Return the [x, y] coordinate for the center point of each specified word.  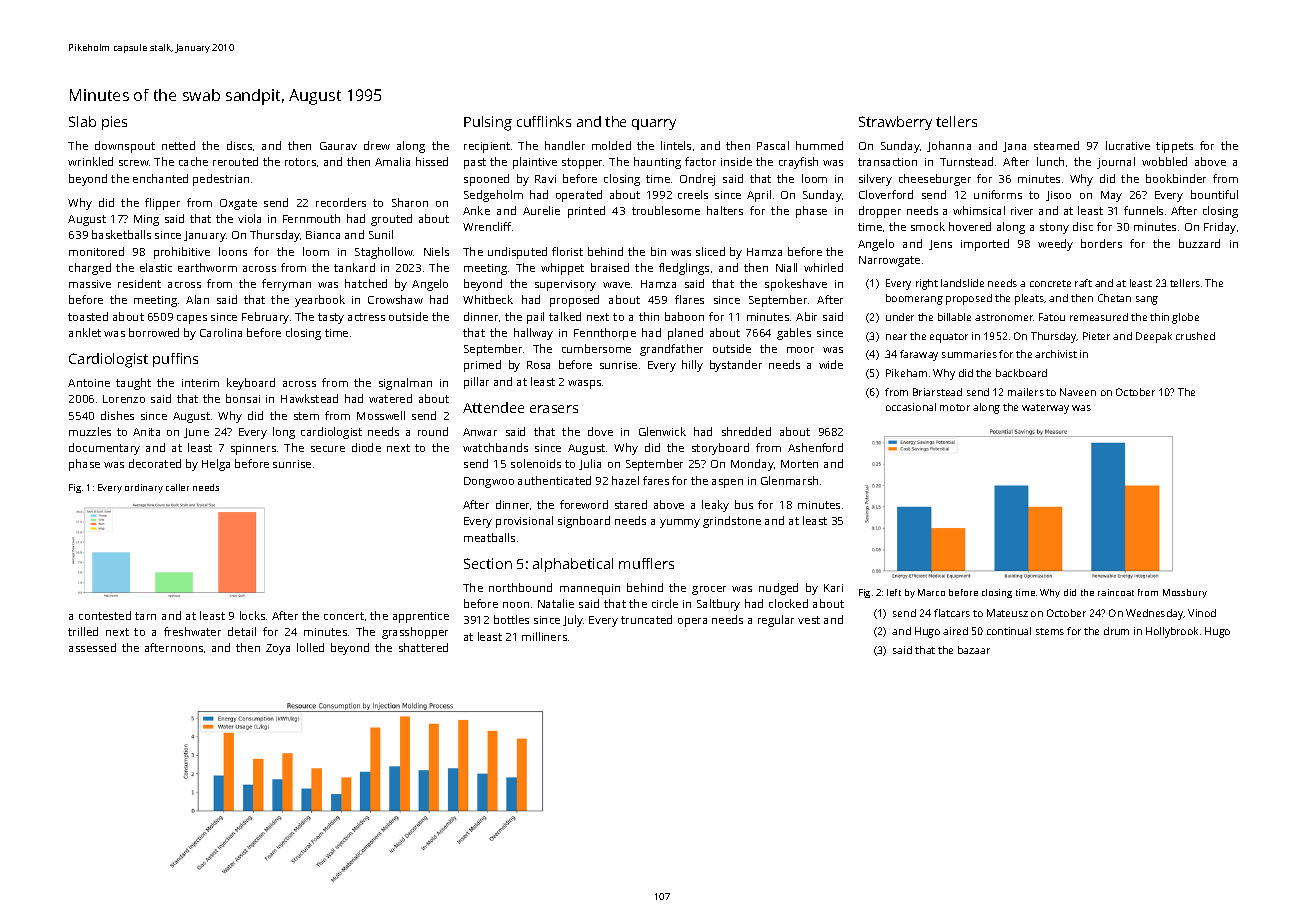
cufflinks [544, 121]
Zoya [278, 649]
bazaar [974, 650]
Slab [82, 121]
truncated [646, 619]
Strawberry [895, 123]
